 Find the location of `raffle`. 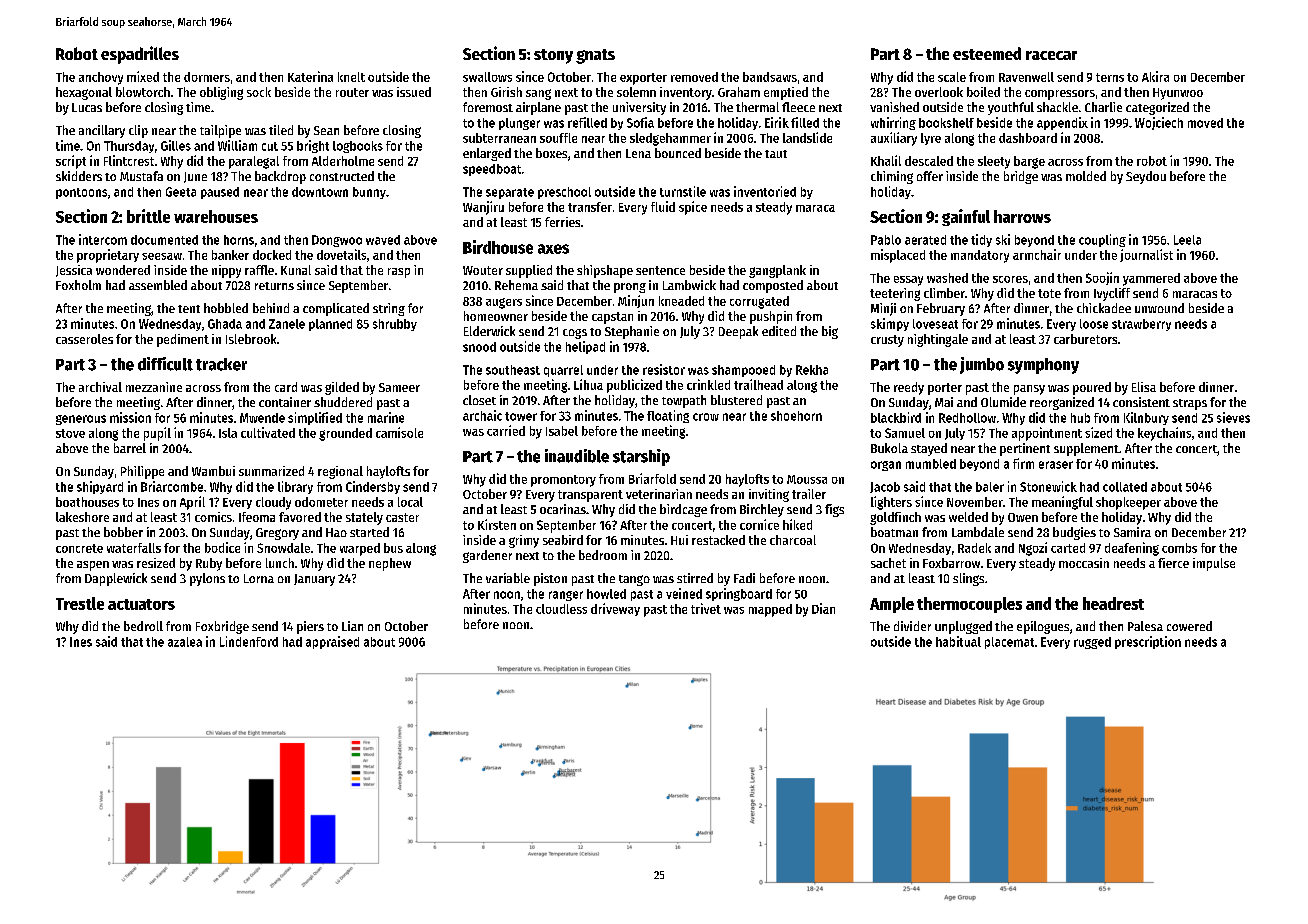

raffle is located at coordinates (259, 270).
